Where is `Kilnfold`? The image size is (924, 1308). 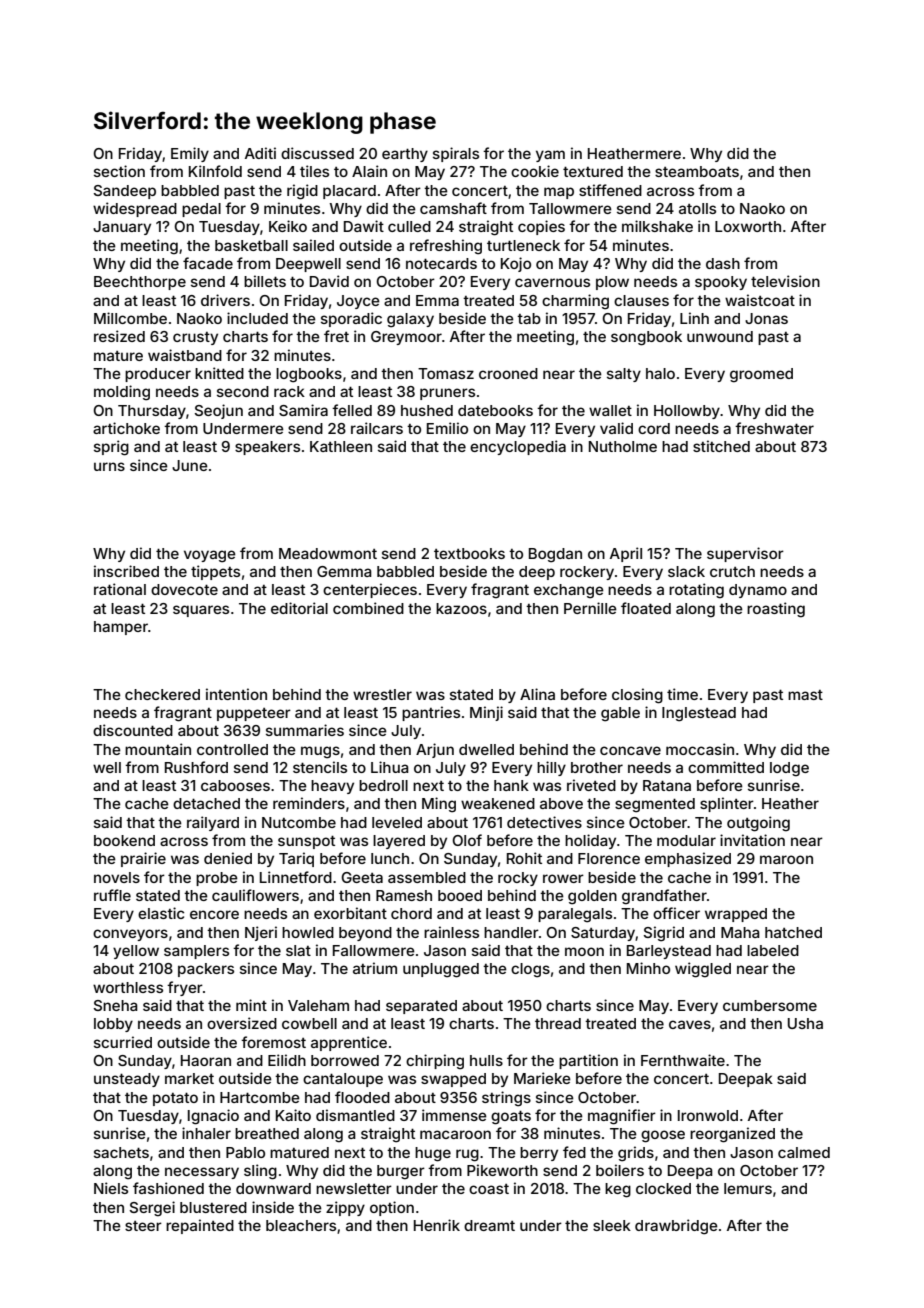 Kilnfold is located at coordinates (215, 171).
